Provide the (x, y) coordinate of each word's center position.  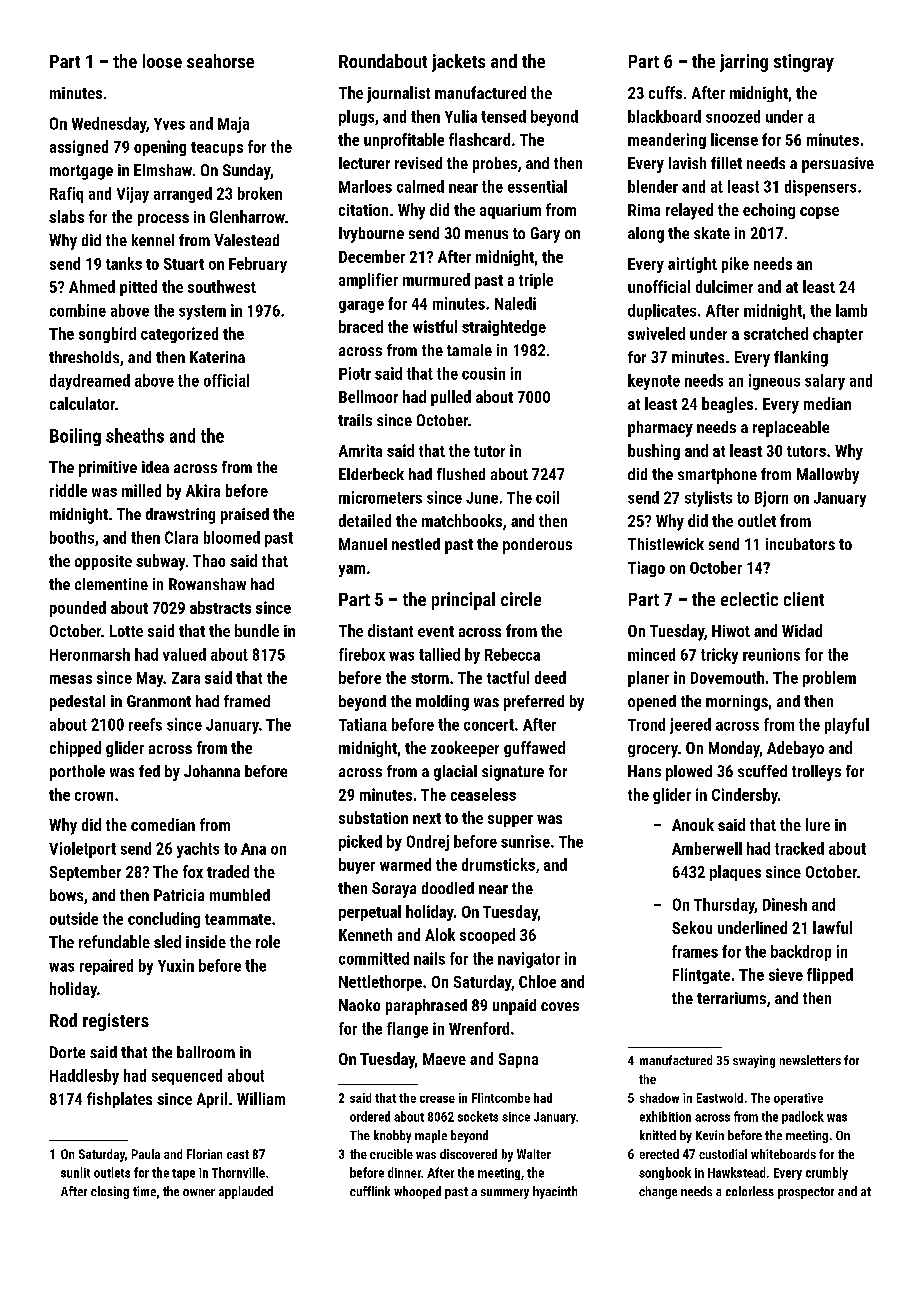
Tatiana (363, 724)
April (212, 1100)
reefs (145, 724)
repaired (106, 967)
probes (495, 165)
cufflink (370, 1191)
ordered (370, 1116)
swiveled (656, 333)
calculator (82, 403)
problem (829, 679)
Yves (169, 124)
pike (735, 265)
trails (355, 420)
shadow (659, 1098)
